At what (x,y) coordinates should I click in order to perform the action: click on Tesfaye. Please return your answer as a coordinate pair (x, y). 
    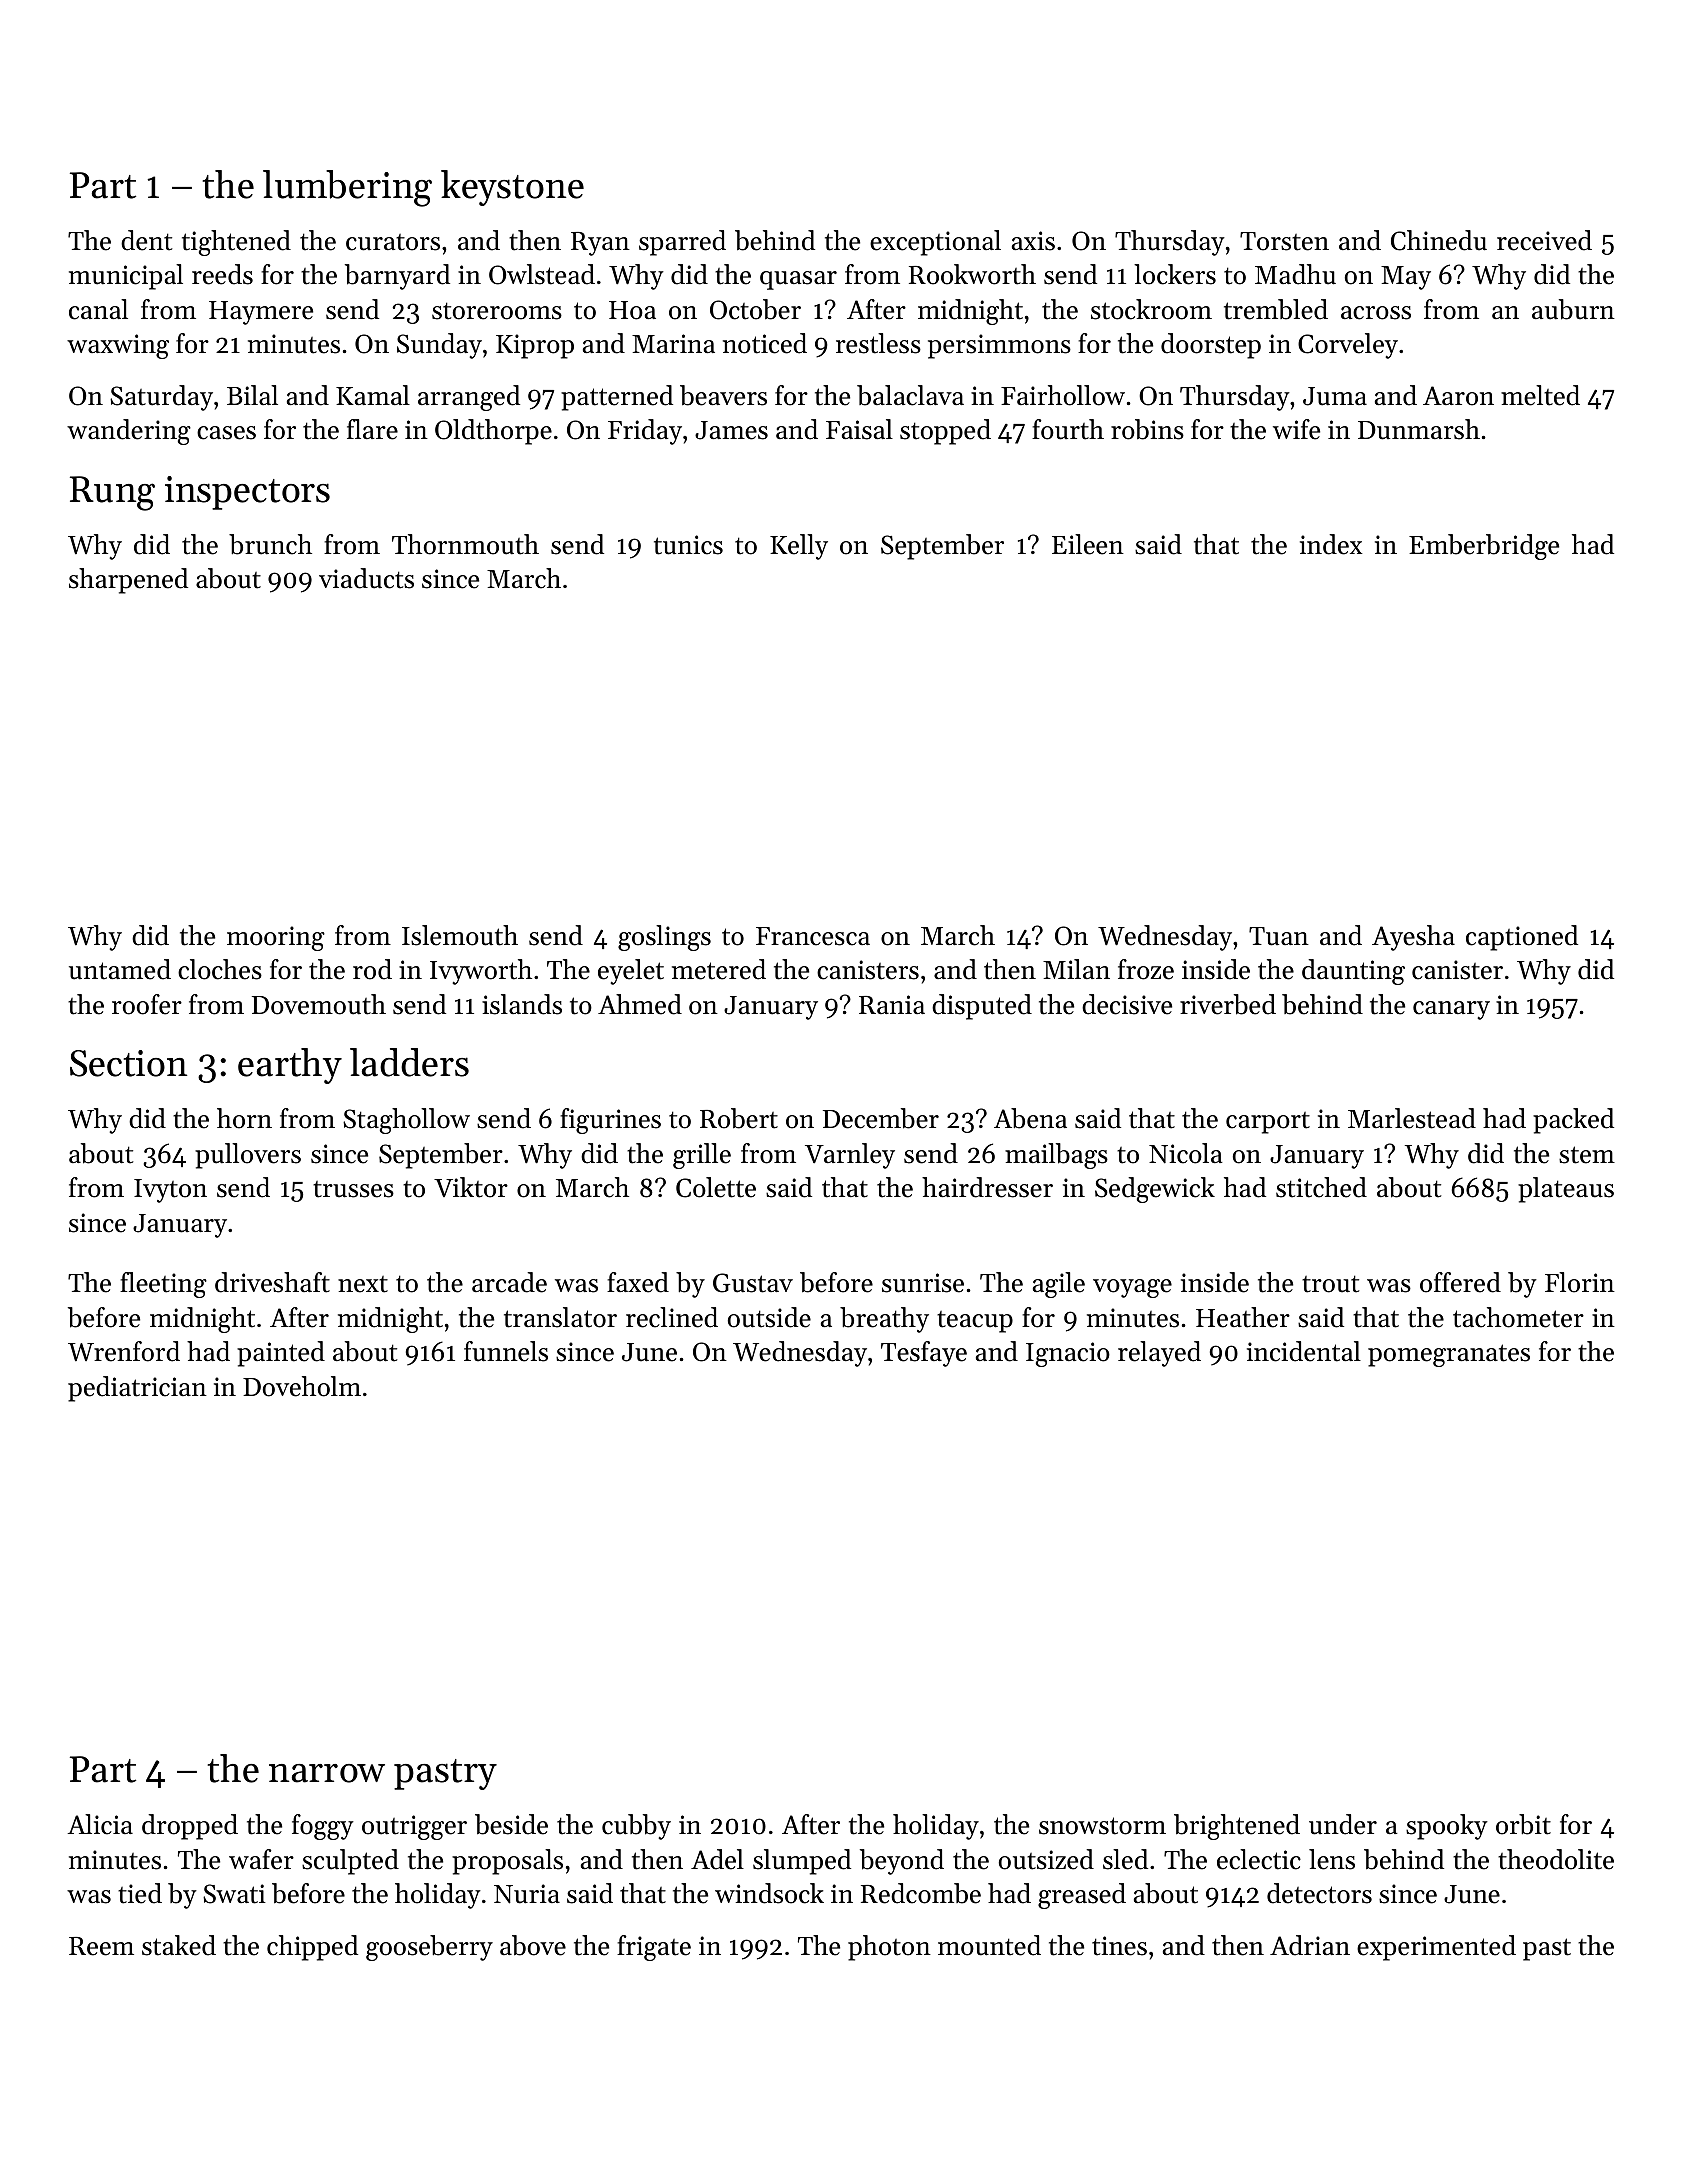
    Looking at the image, I should click on (924, 1354).
